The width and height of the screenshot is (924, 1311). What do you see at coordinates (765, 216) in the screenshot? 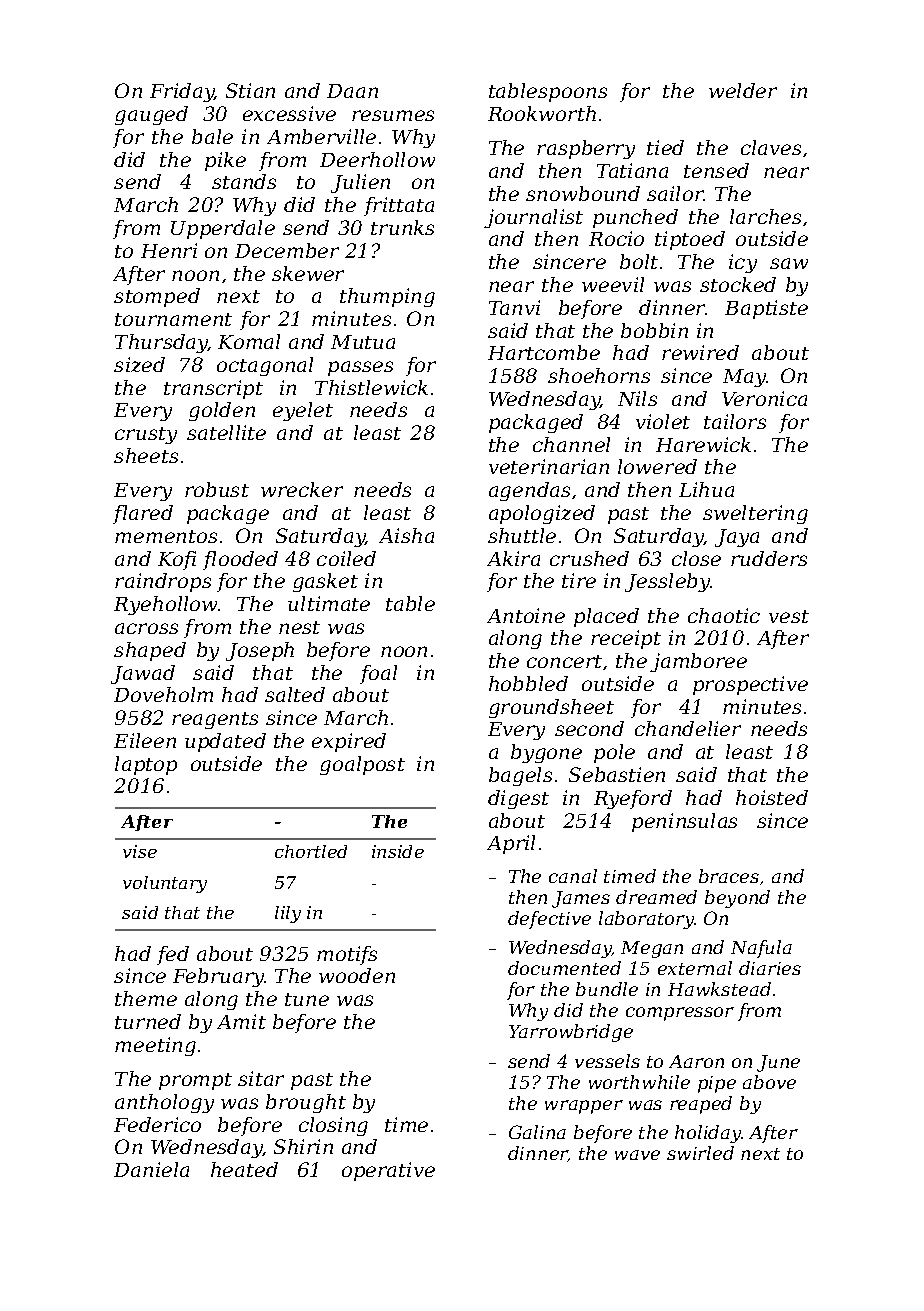
I see `larches` at bounding box center [765, 216].
